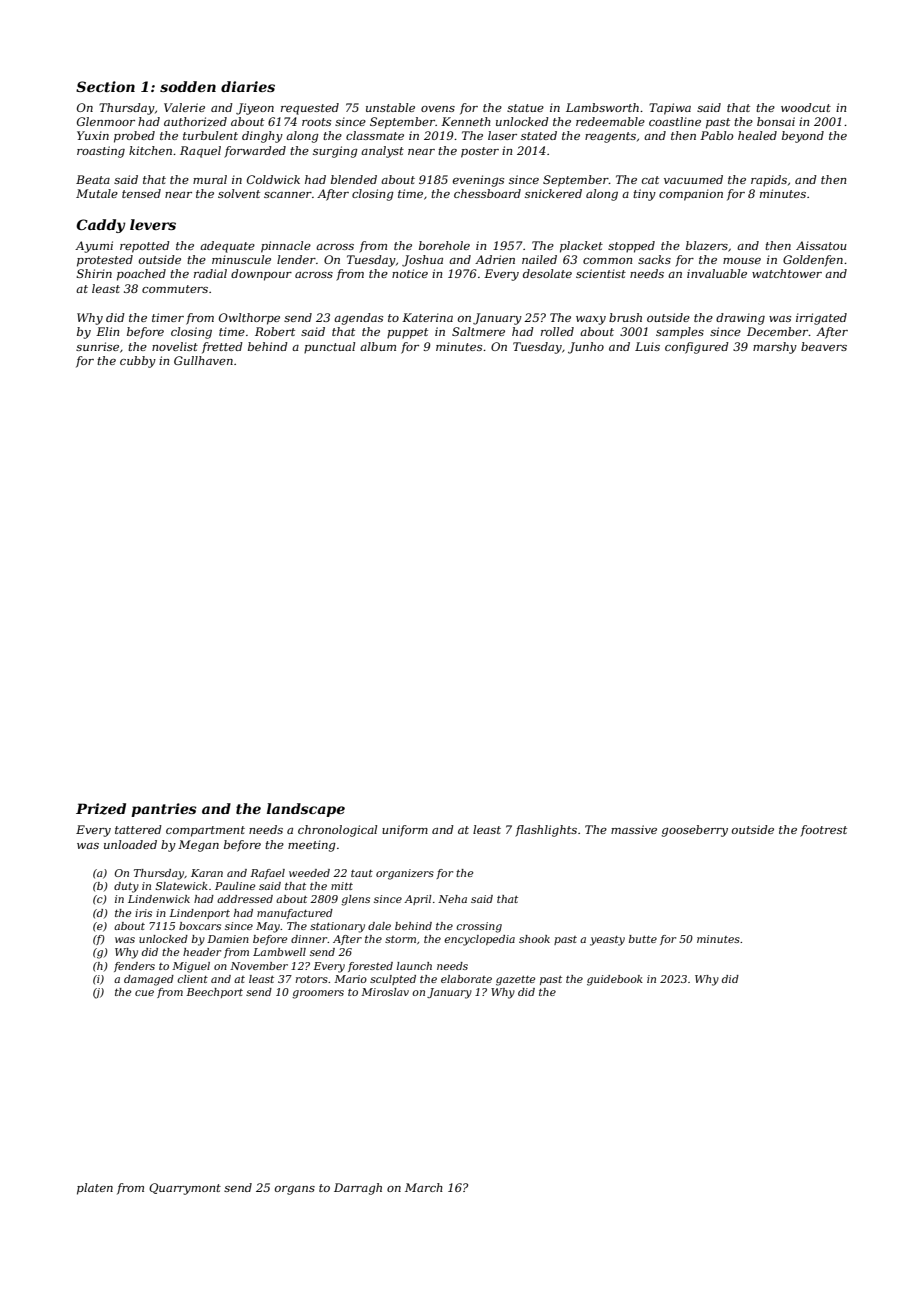  What do you see at coordinates (390, 107) in the screenshot?
I see `unstable` at bounding box center [390, 107].
